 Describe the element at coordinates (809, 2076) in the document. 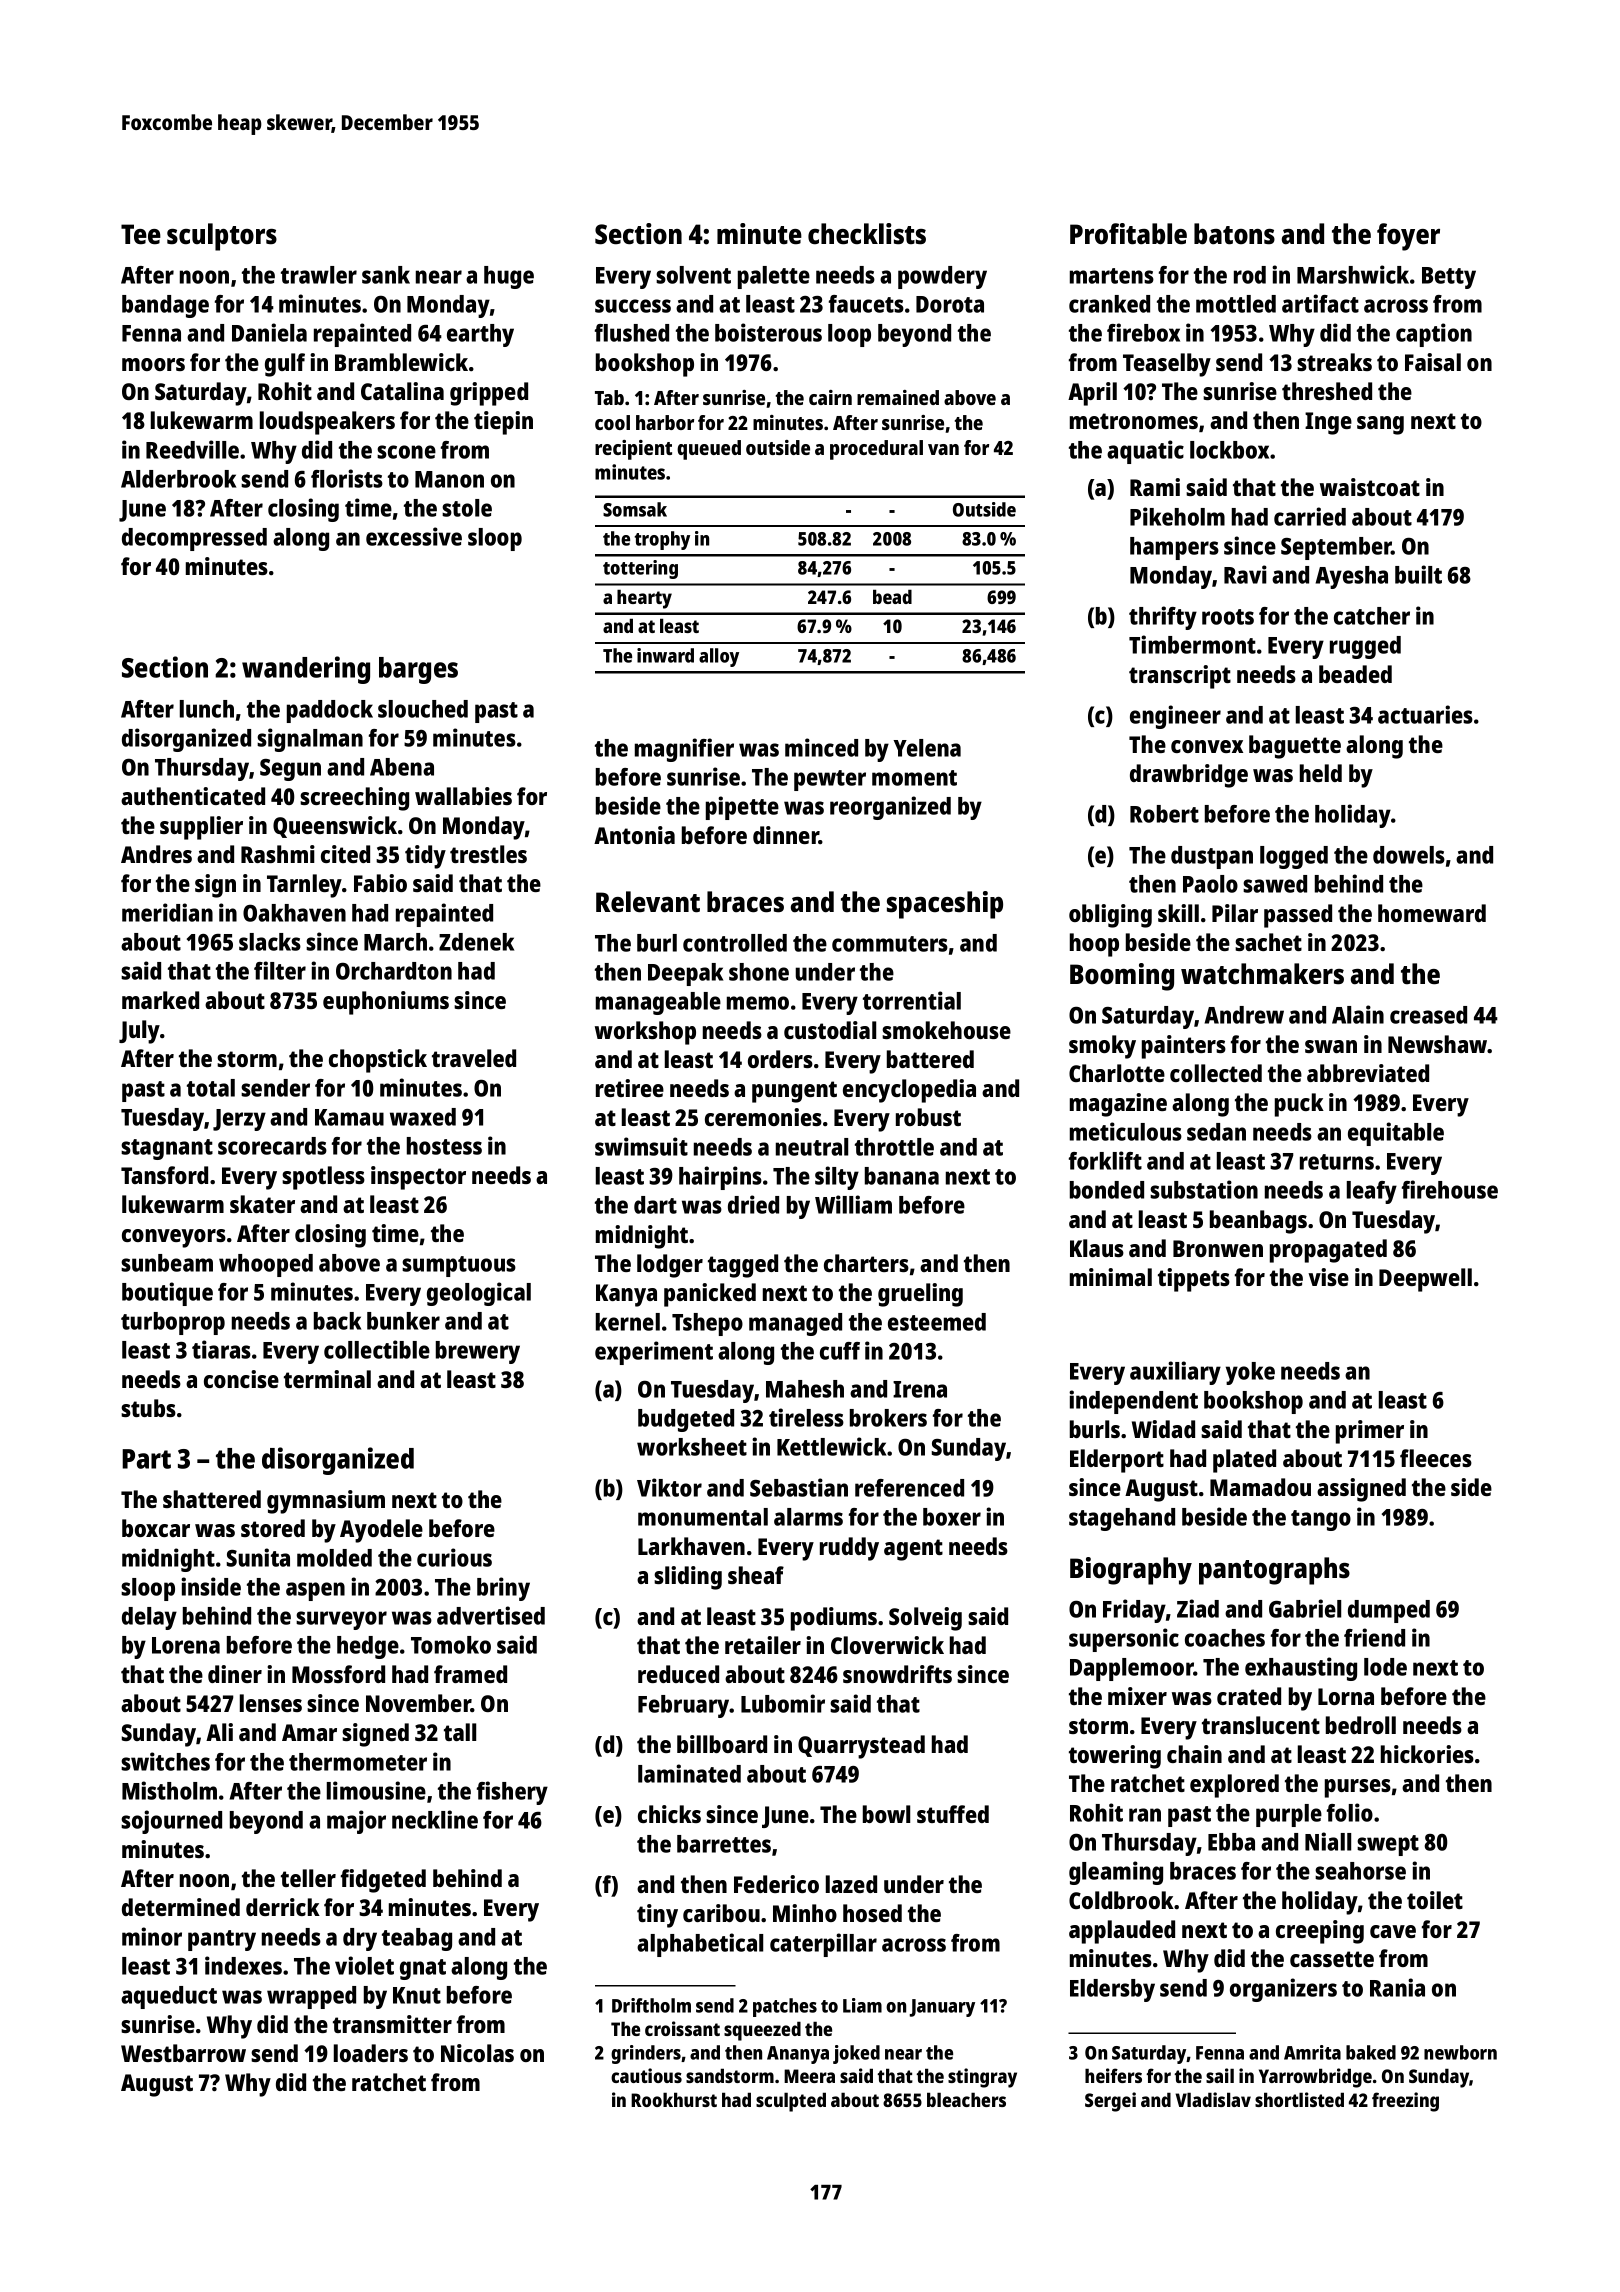

I see `Meera` at that location.
